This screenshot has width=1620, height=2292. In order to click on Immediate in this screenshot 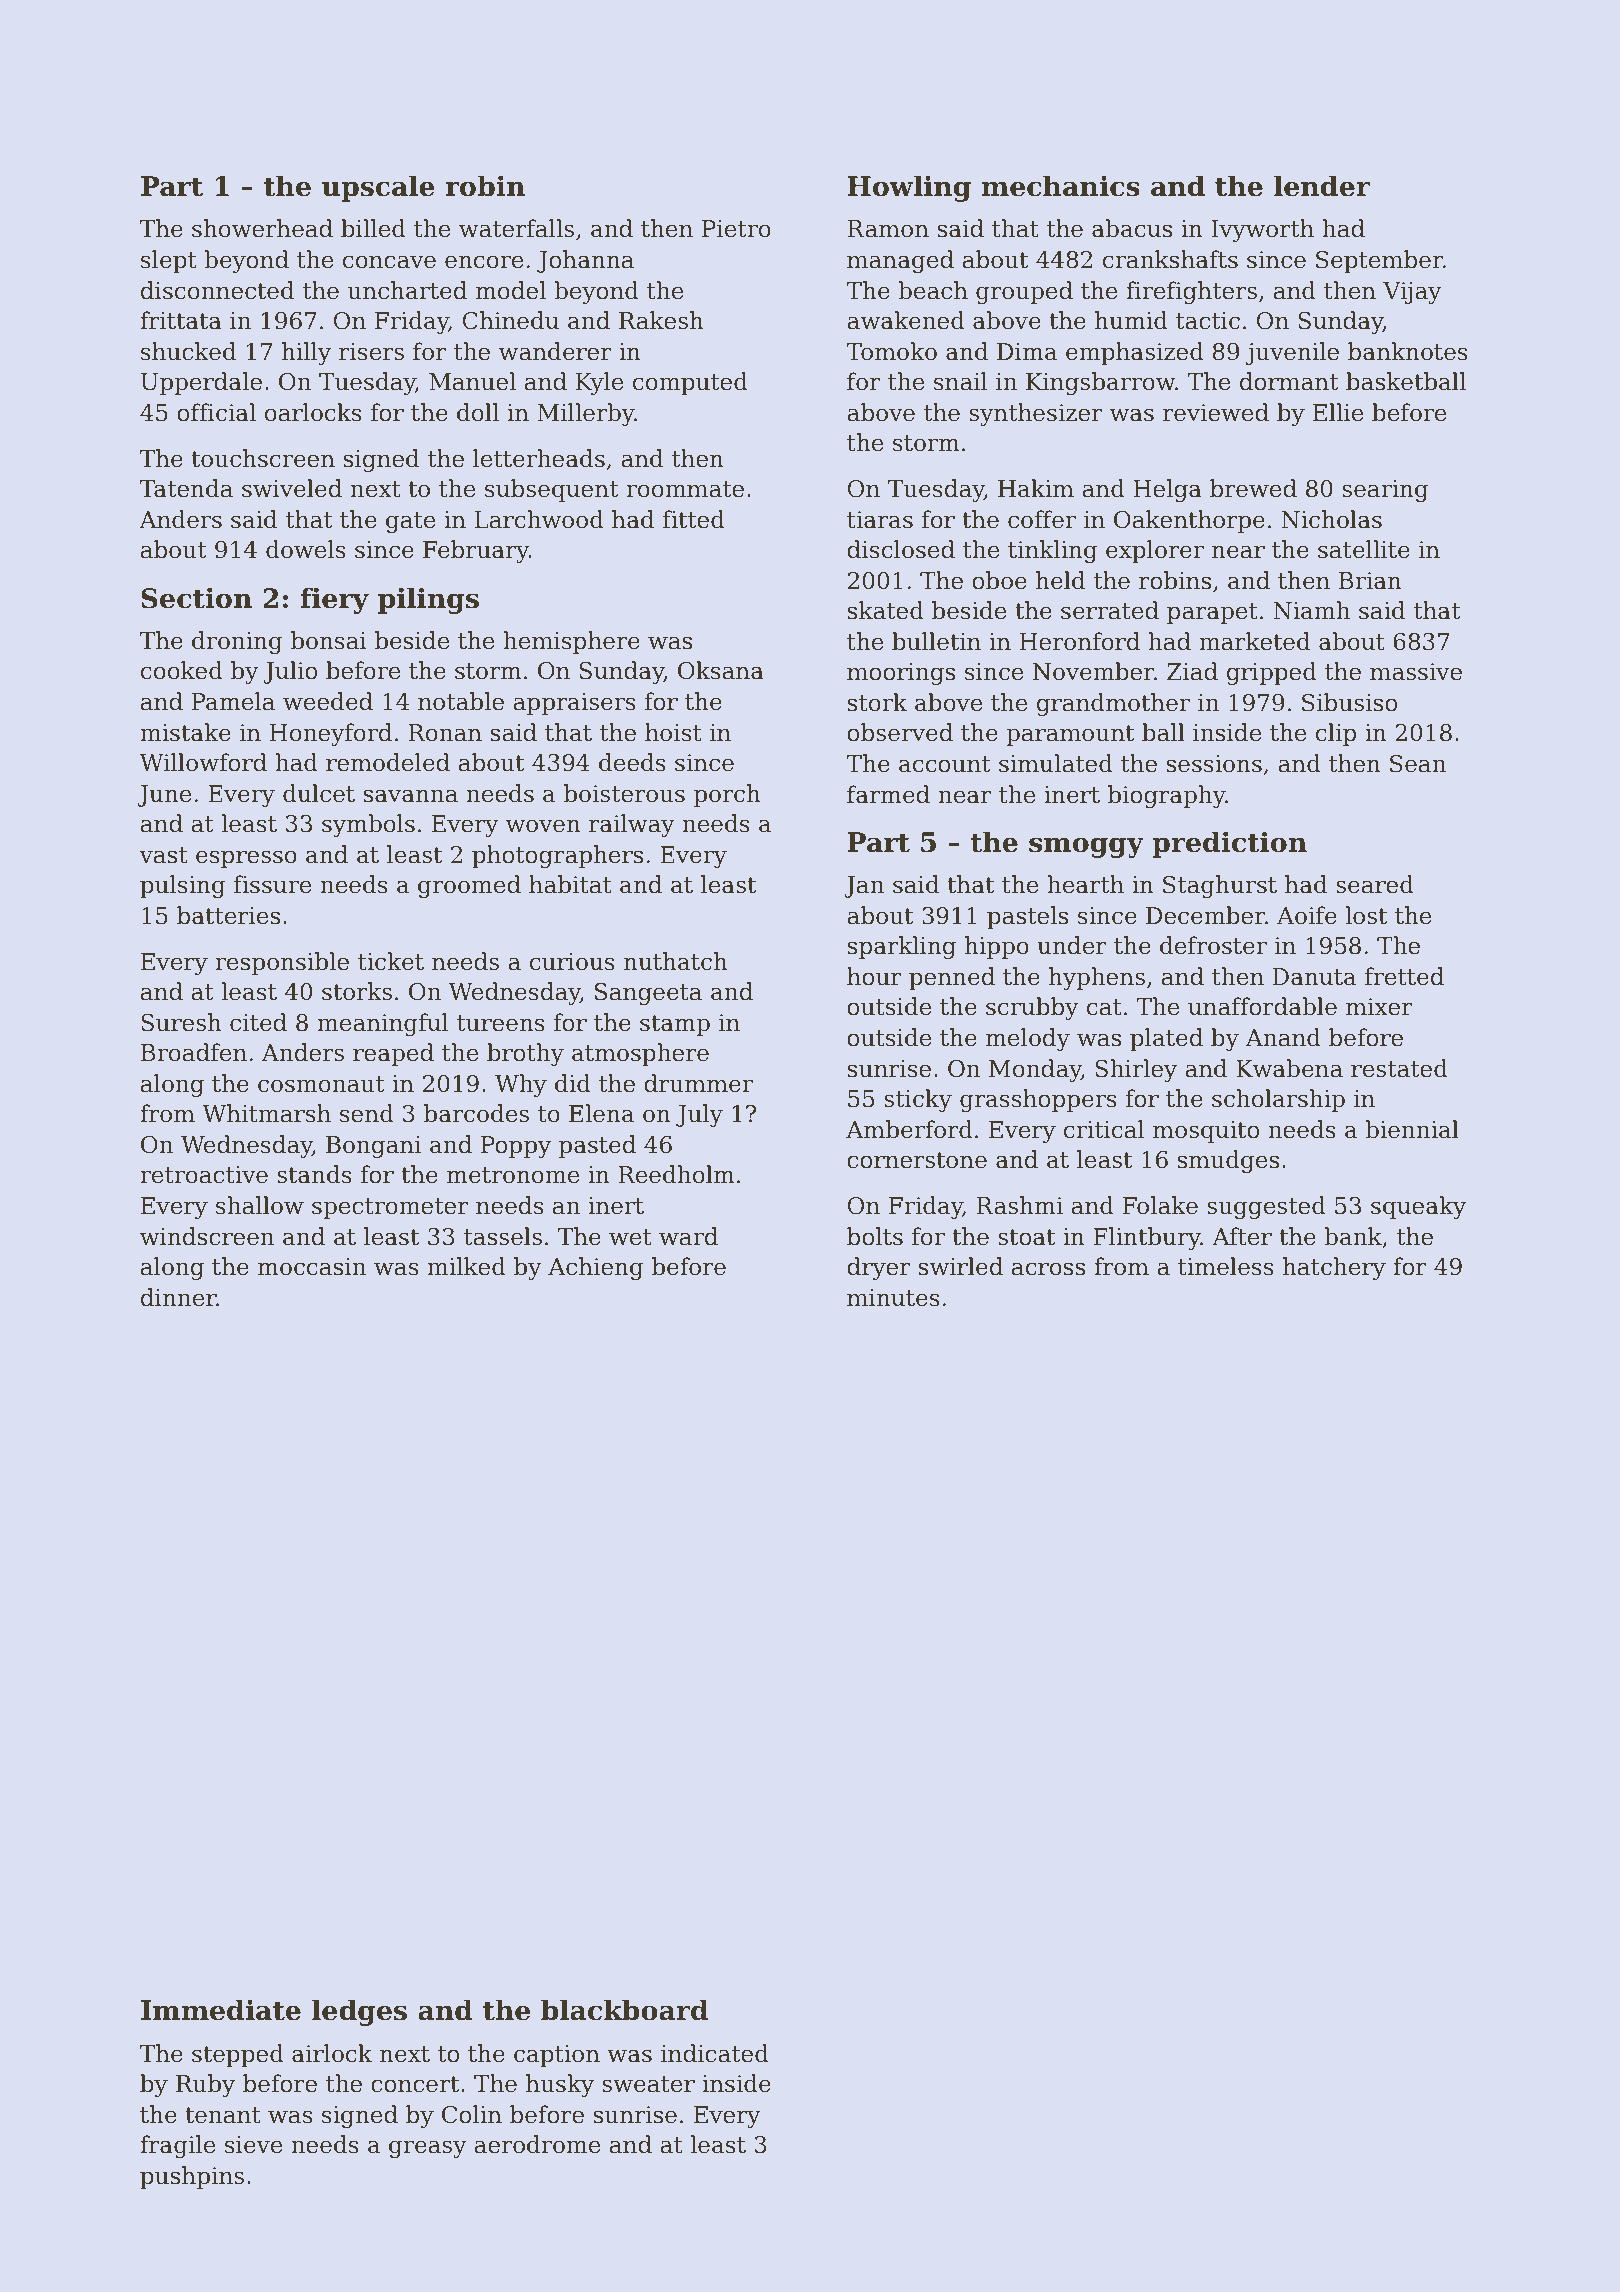, I will do `click(221, 2010)`.
